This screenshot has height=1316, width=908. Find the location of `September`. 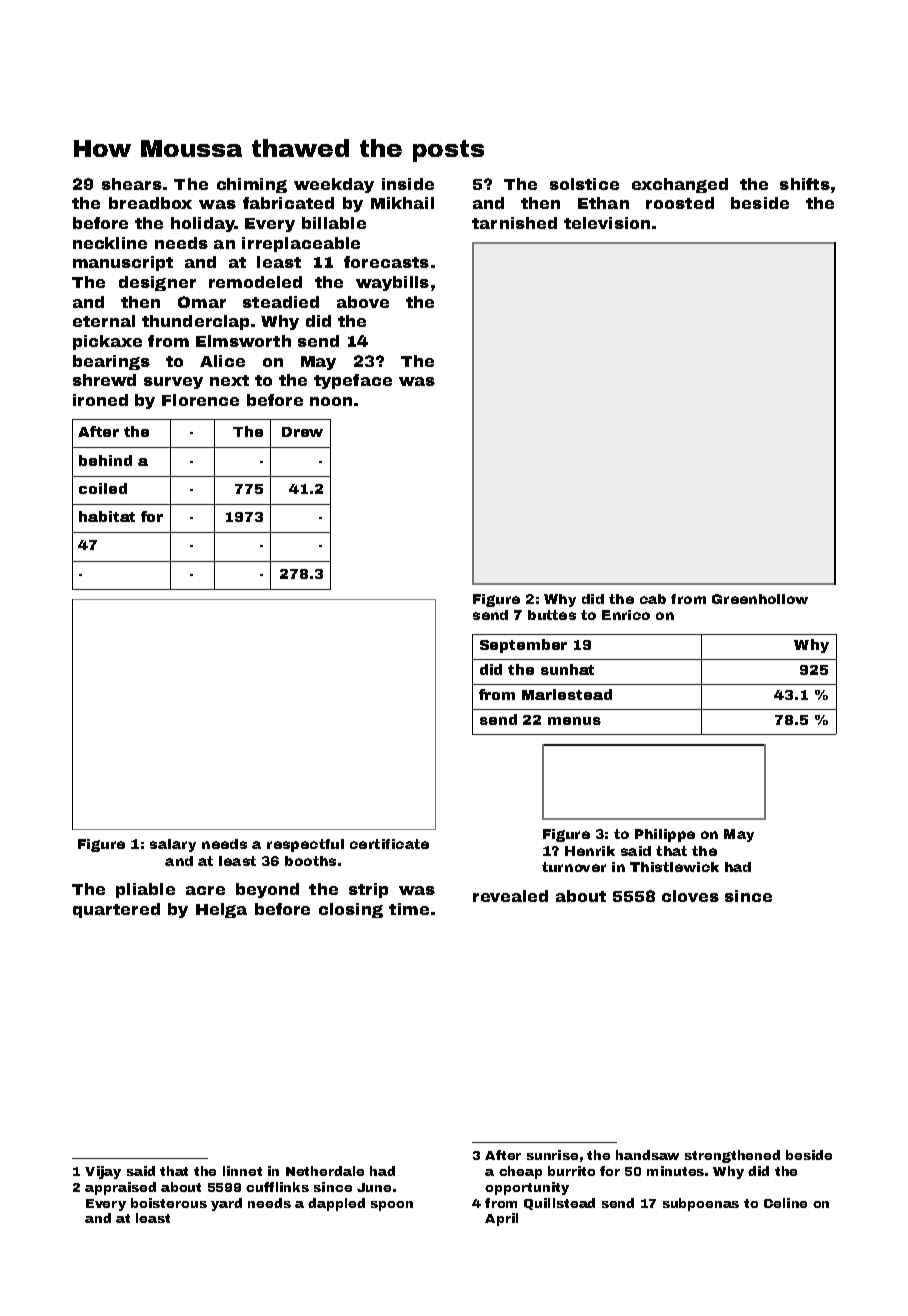

September is located at coordinates (523, 646).
